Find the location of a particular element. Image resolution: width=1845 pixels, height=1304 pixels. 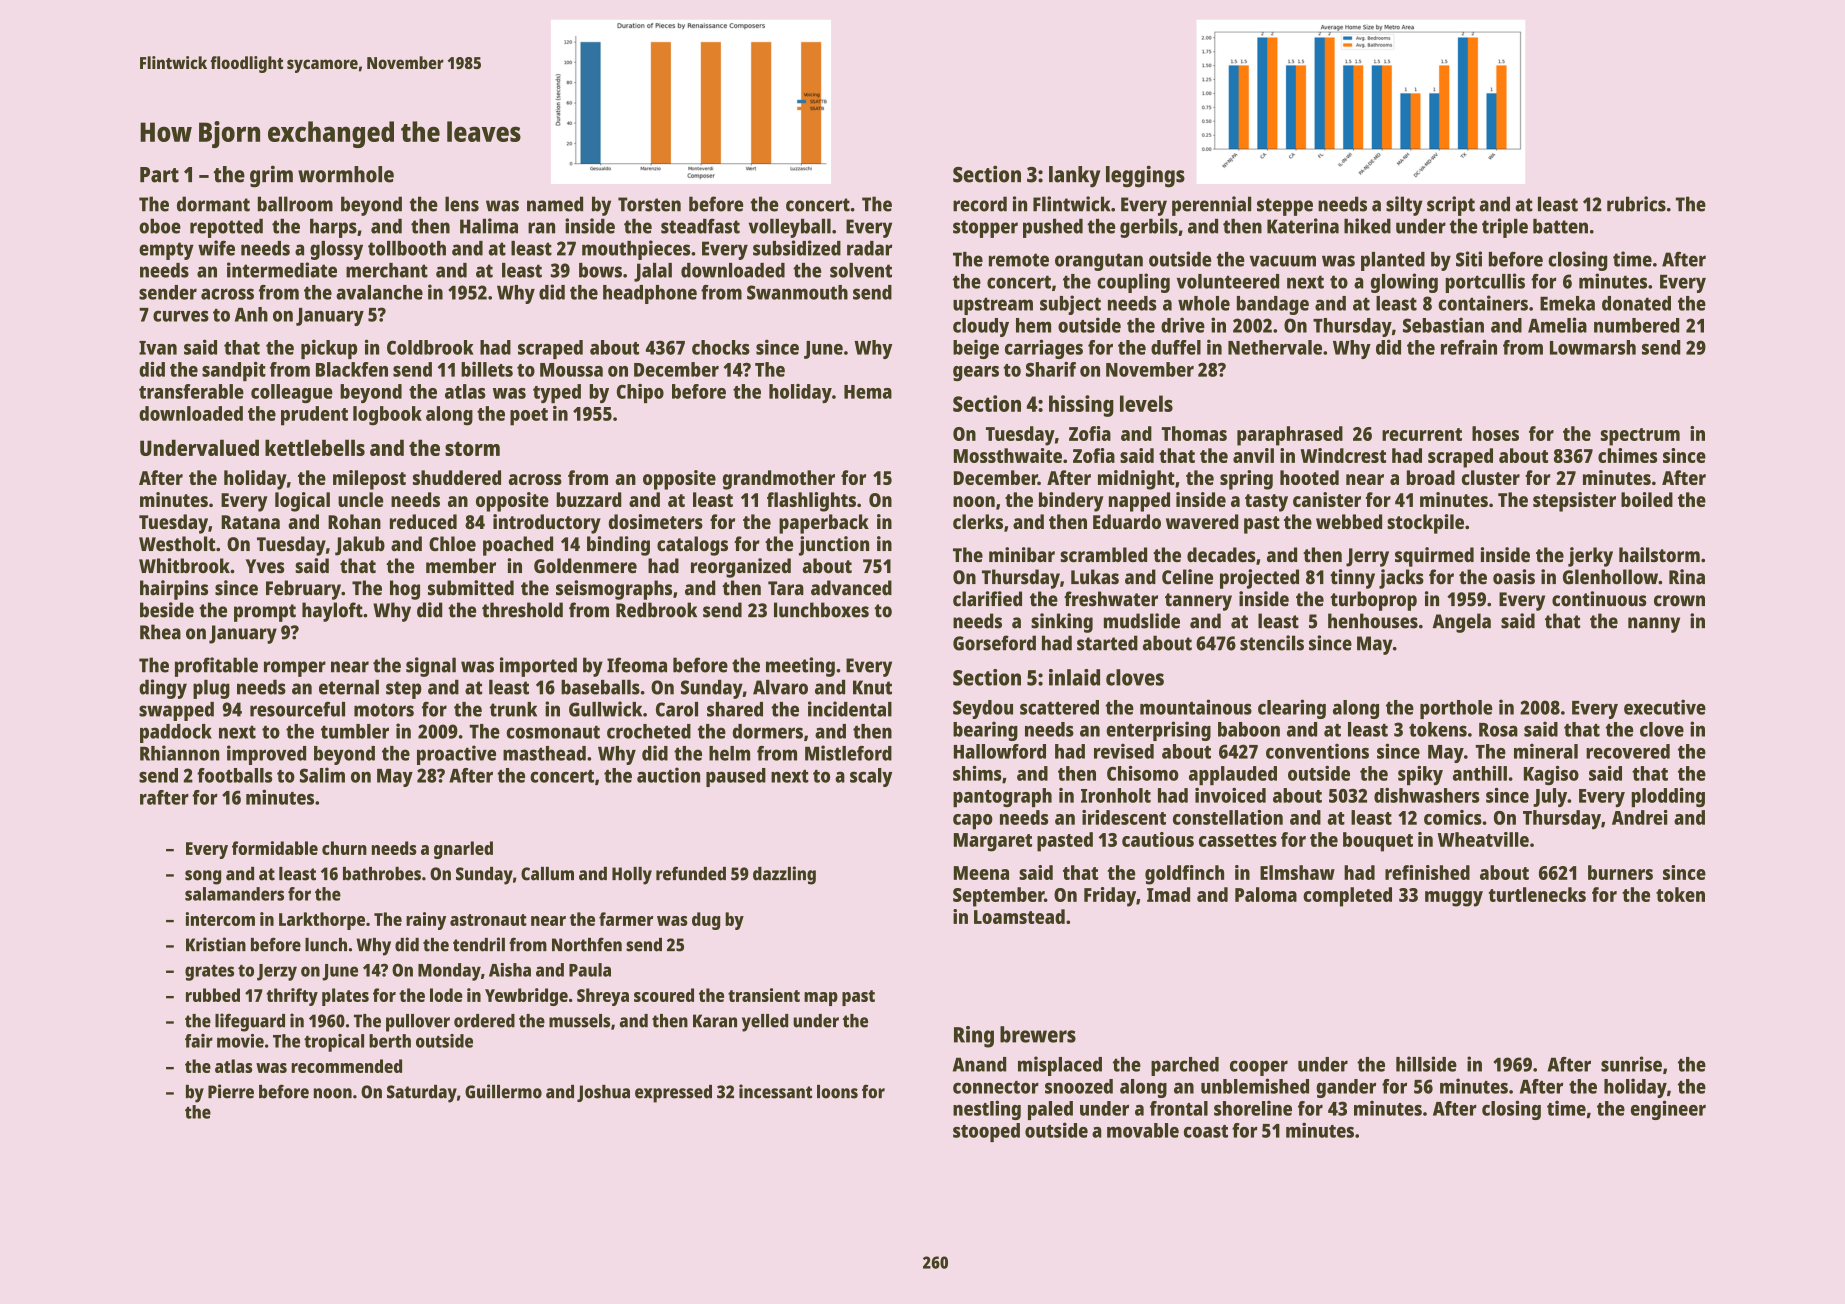

reduced is located at coordinates (423, 521).
